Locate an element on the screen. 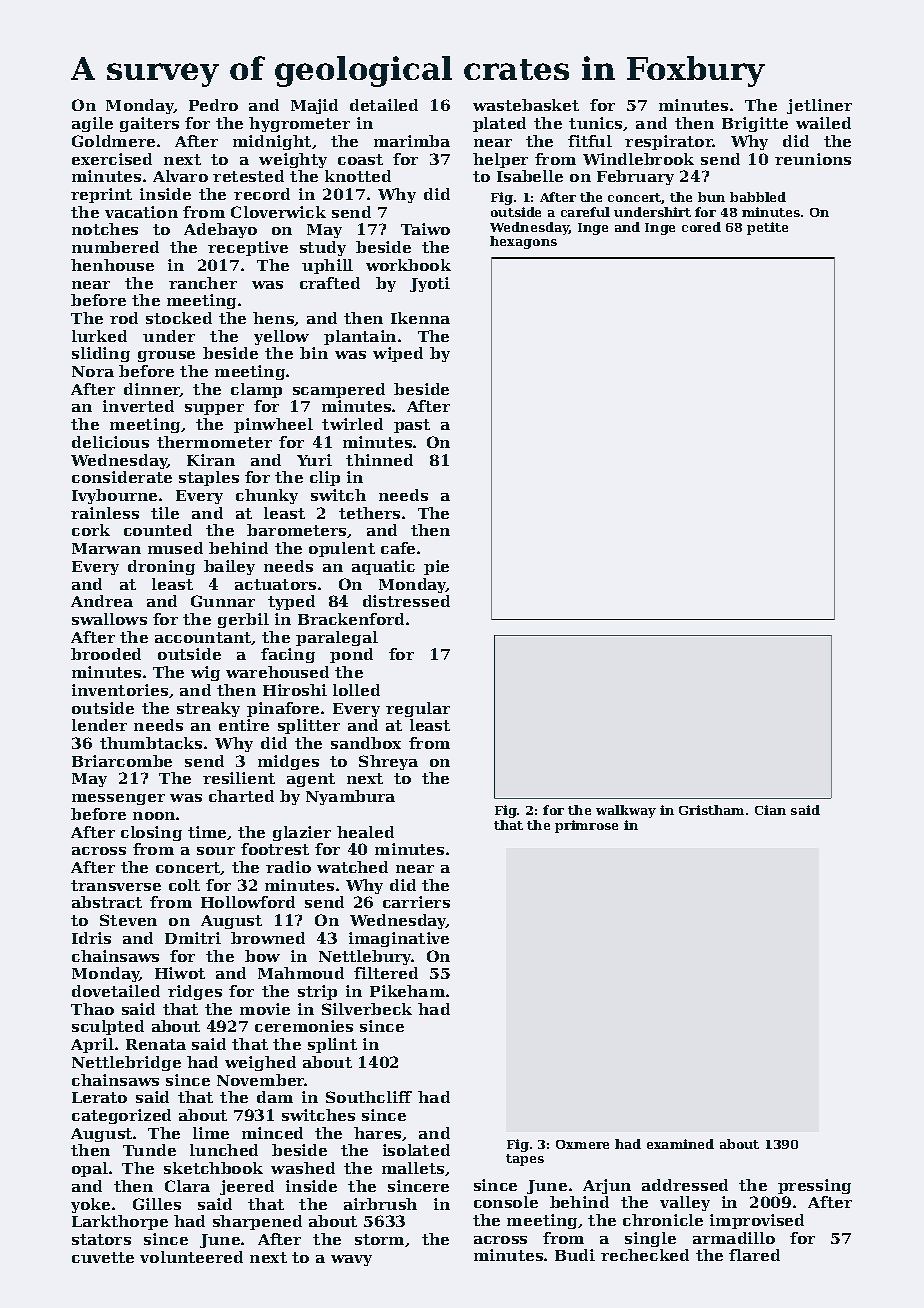 The image size is (924, 1308). agile is located at coordinates (92, 124).
